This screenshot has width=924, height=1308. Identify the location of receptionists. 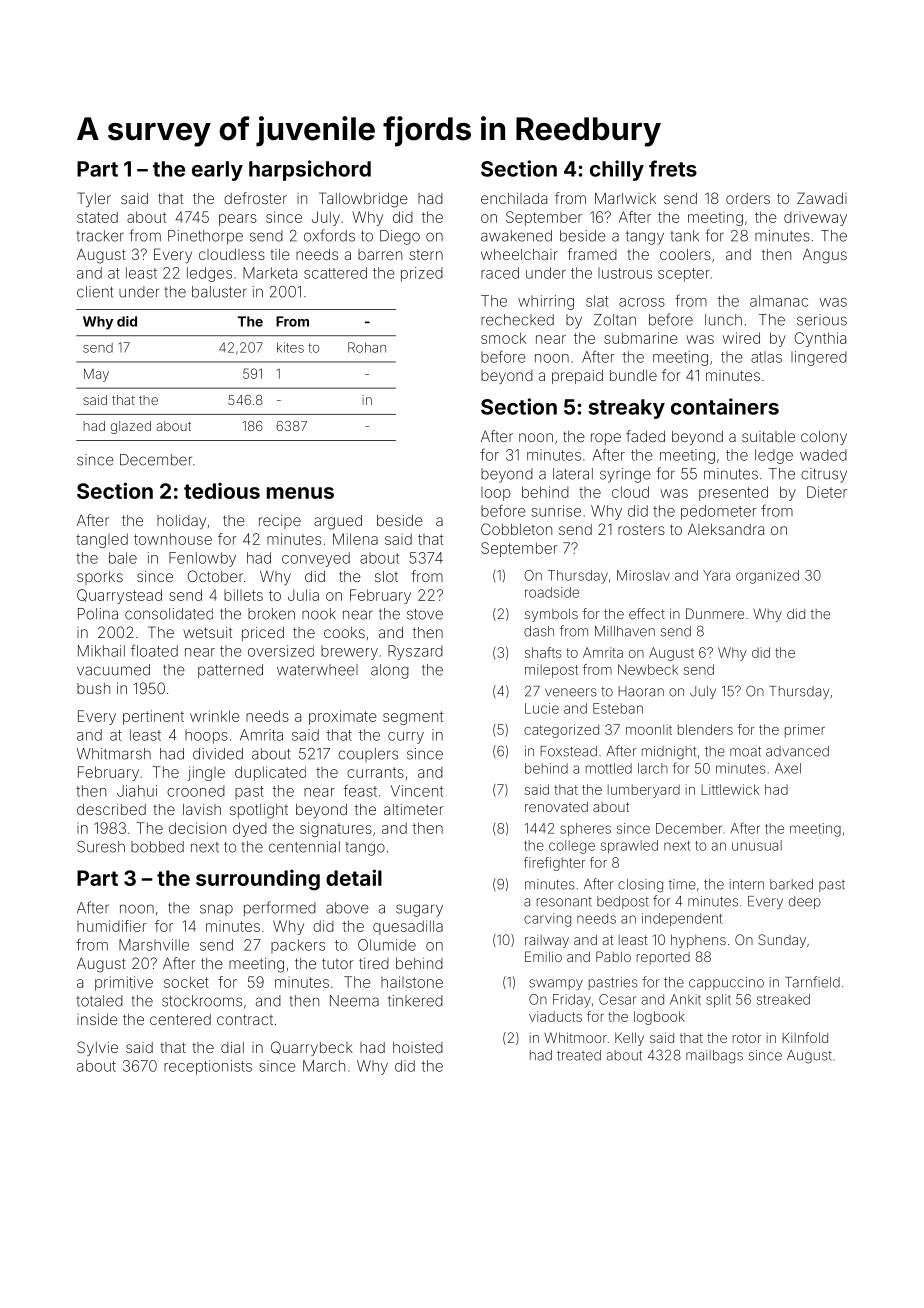
(208, 1067).
